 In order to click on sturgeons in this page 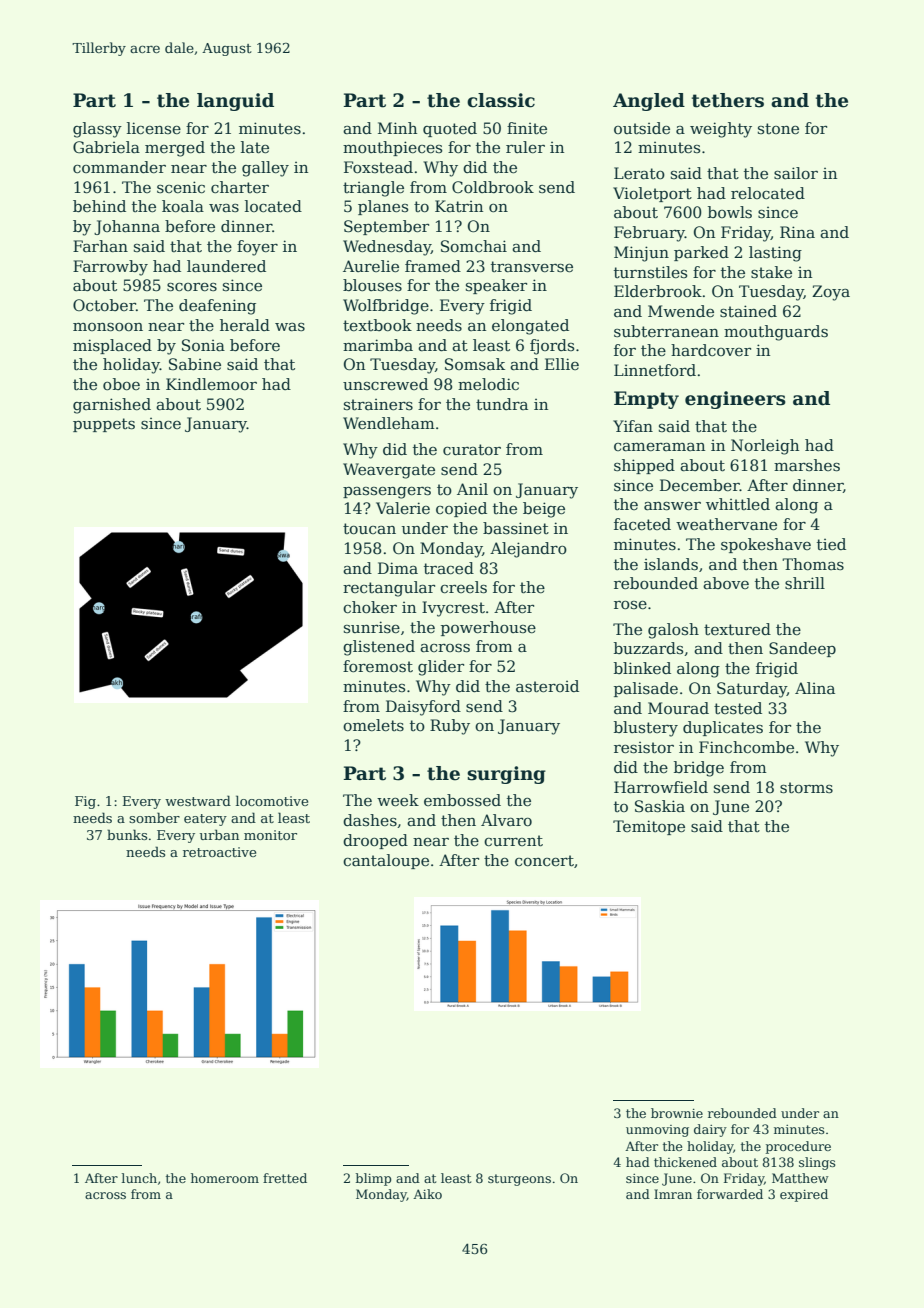, I will do `click(519, 1180)`.
